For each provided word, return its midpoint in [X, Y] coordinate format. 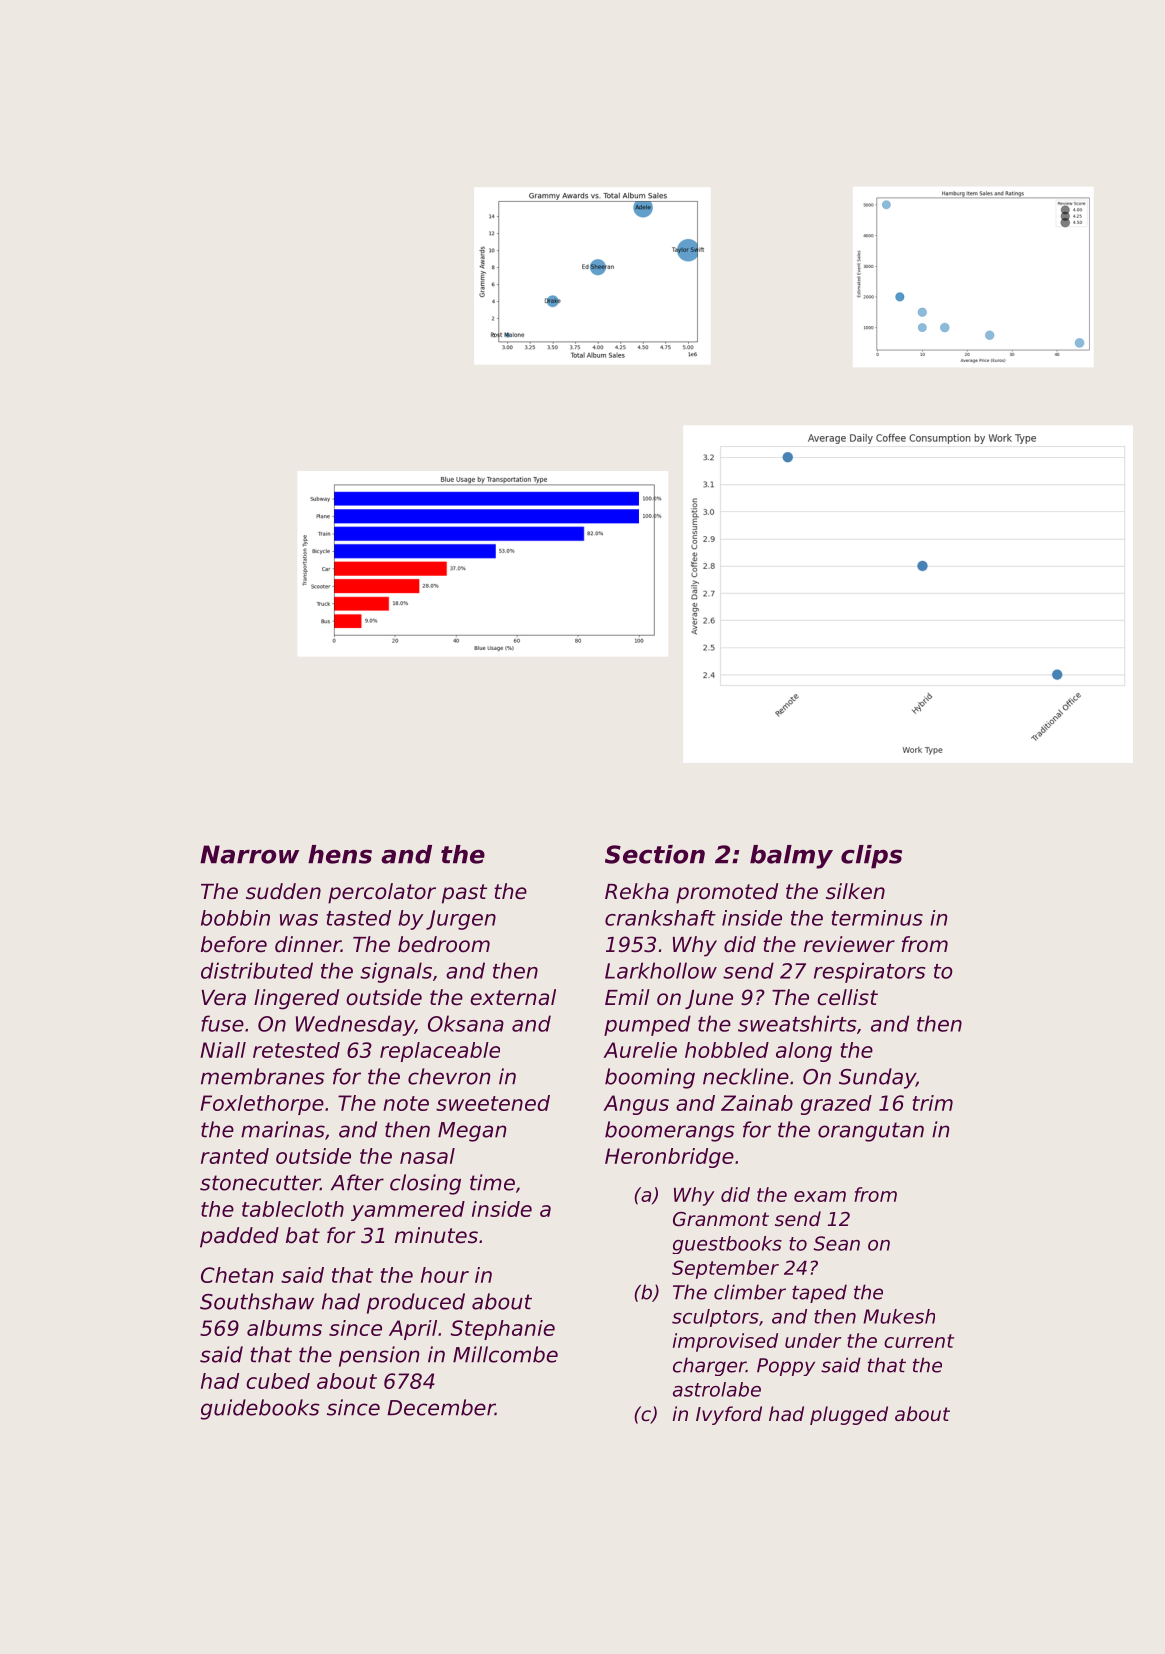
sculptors [715, 1318]
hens [340, 854]
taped [819, 1293]
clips [871, 857]
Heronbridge [669, 1158]
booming [650, 1078]
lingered [296, 999]
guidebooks [260, 1409]
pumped [647, 1025]
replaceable [440, 1052]
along [804, 1052]
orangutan [871, 1132]
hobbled [727, 1050]
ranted [235, 1156]
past [464, 894]
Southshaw [257, 1301]
